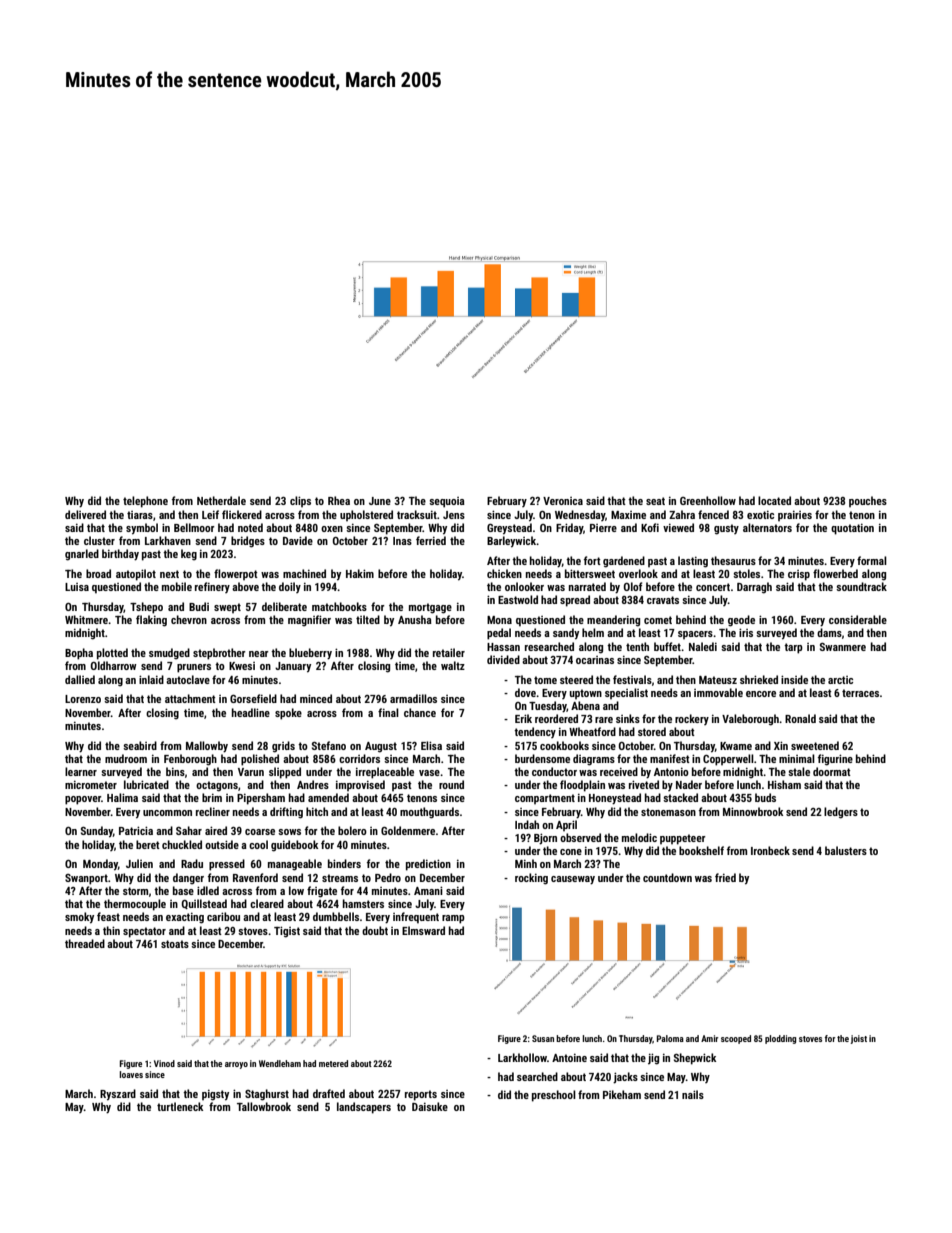  I want to click on crisp, so click(799, 575).
